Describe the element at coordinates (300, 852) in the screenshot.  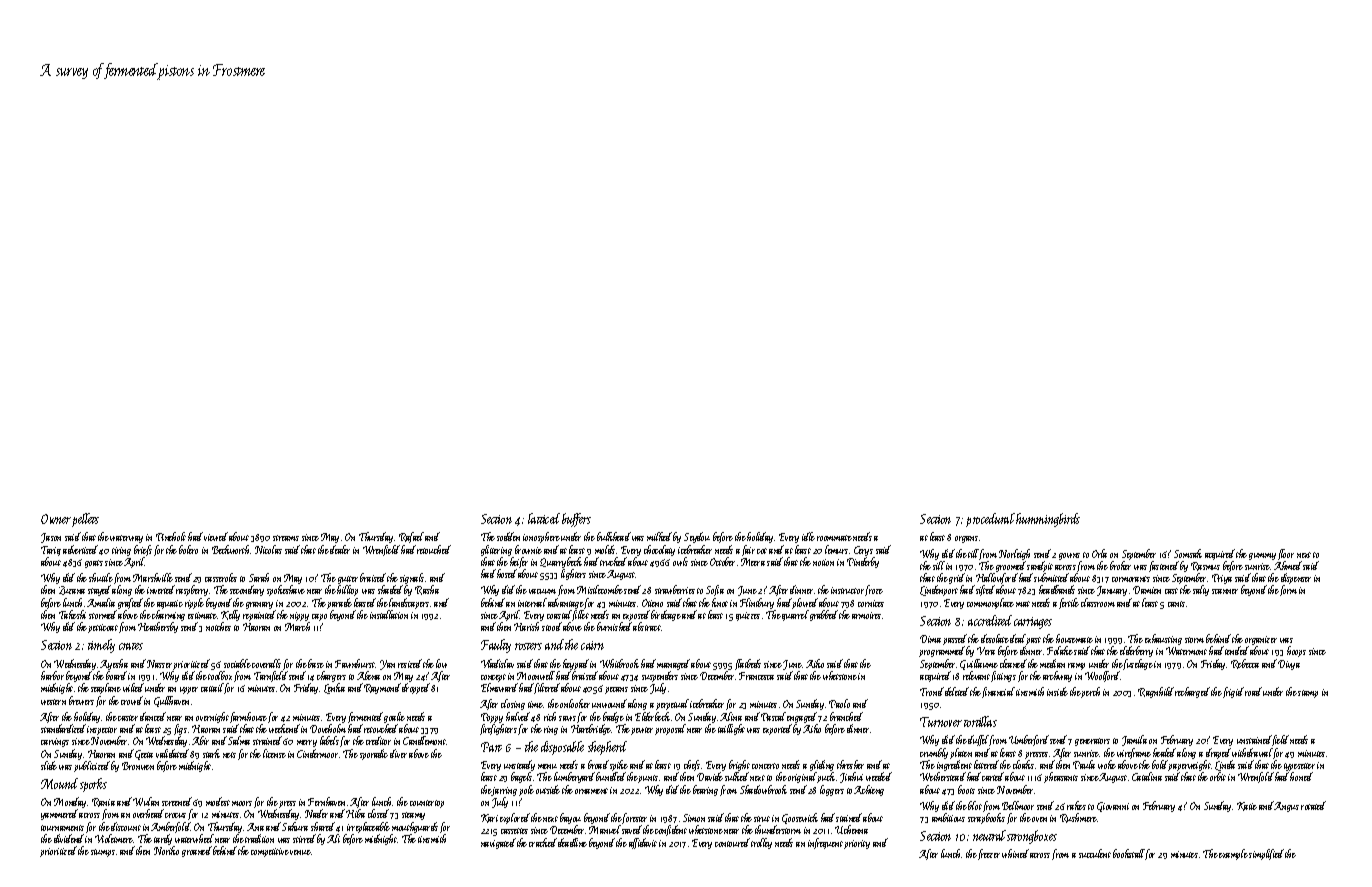
I see `venue` at that location.
